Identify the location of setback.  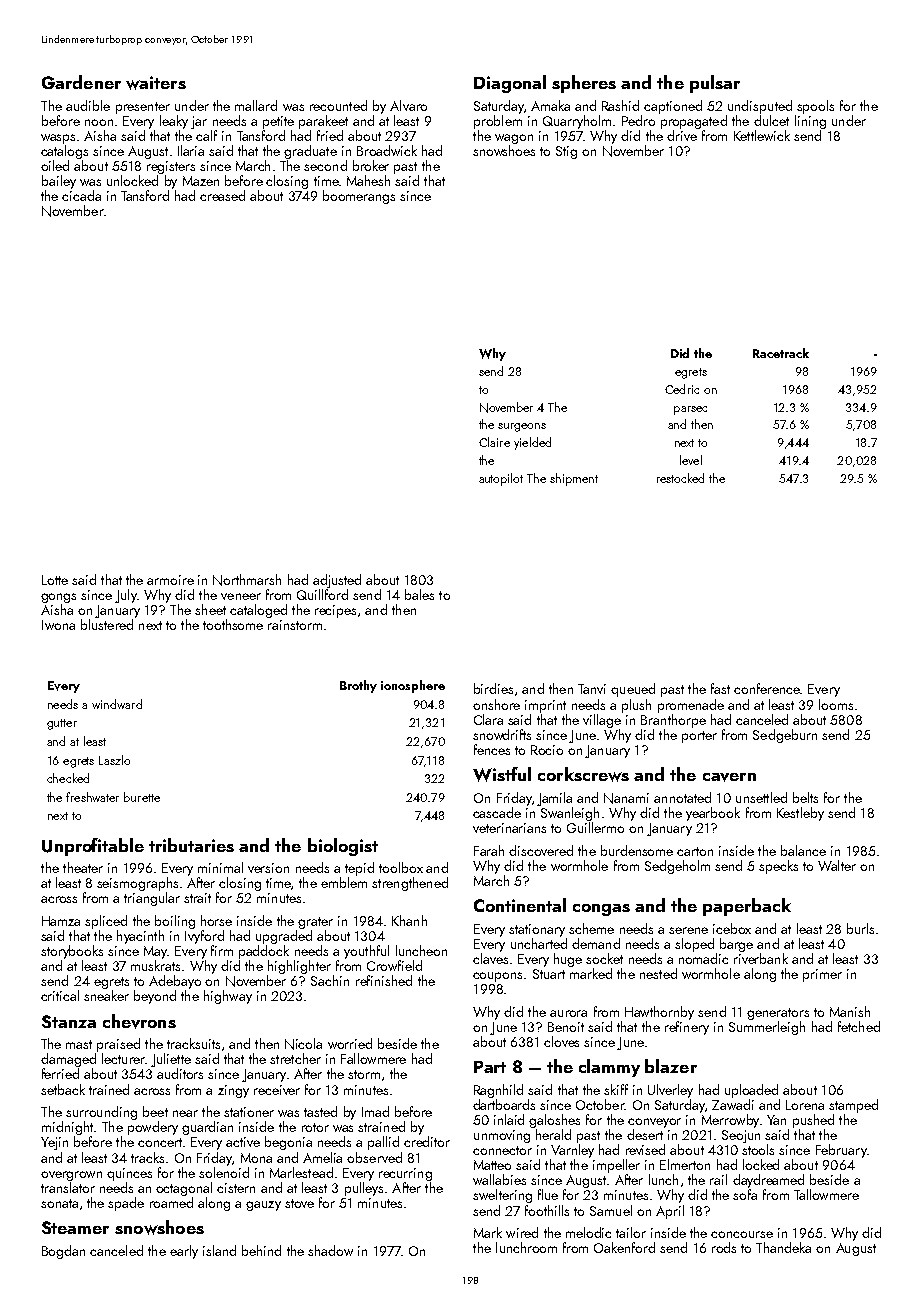
(63, 1089).
